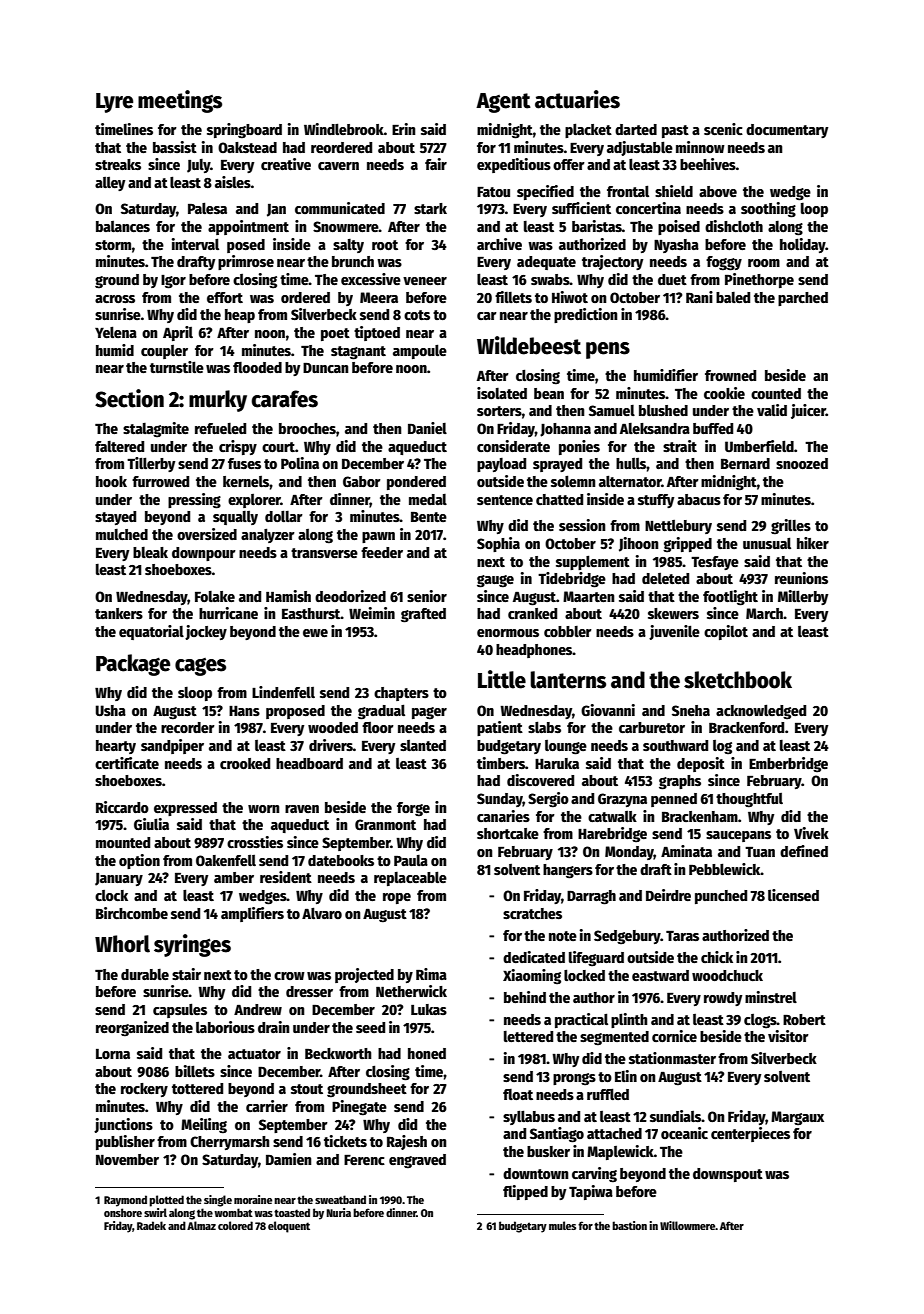  What do you see at coordinates (127, 1159) in the screenshot?
I see `November` at bounding box center [127, 1159].
